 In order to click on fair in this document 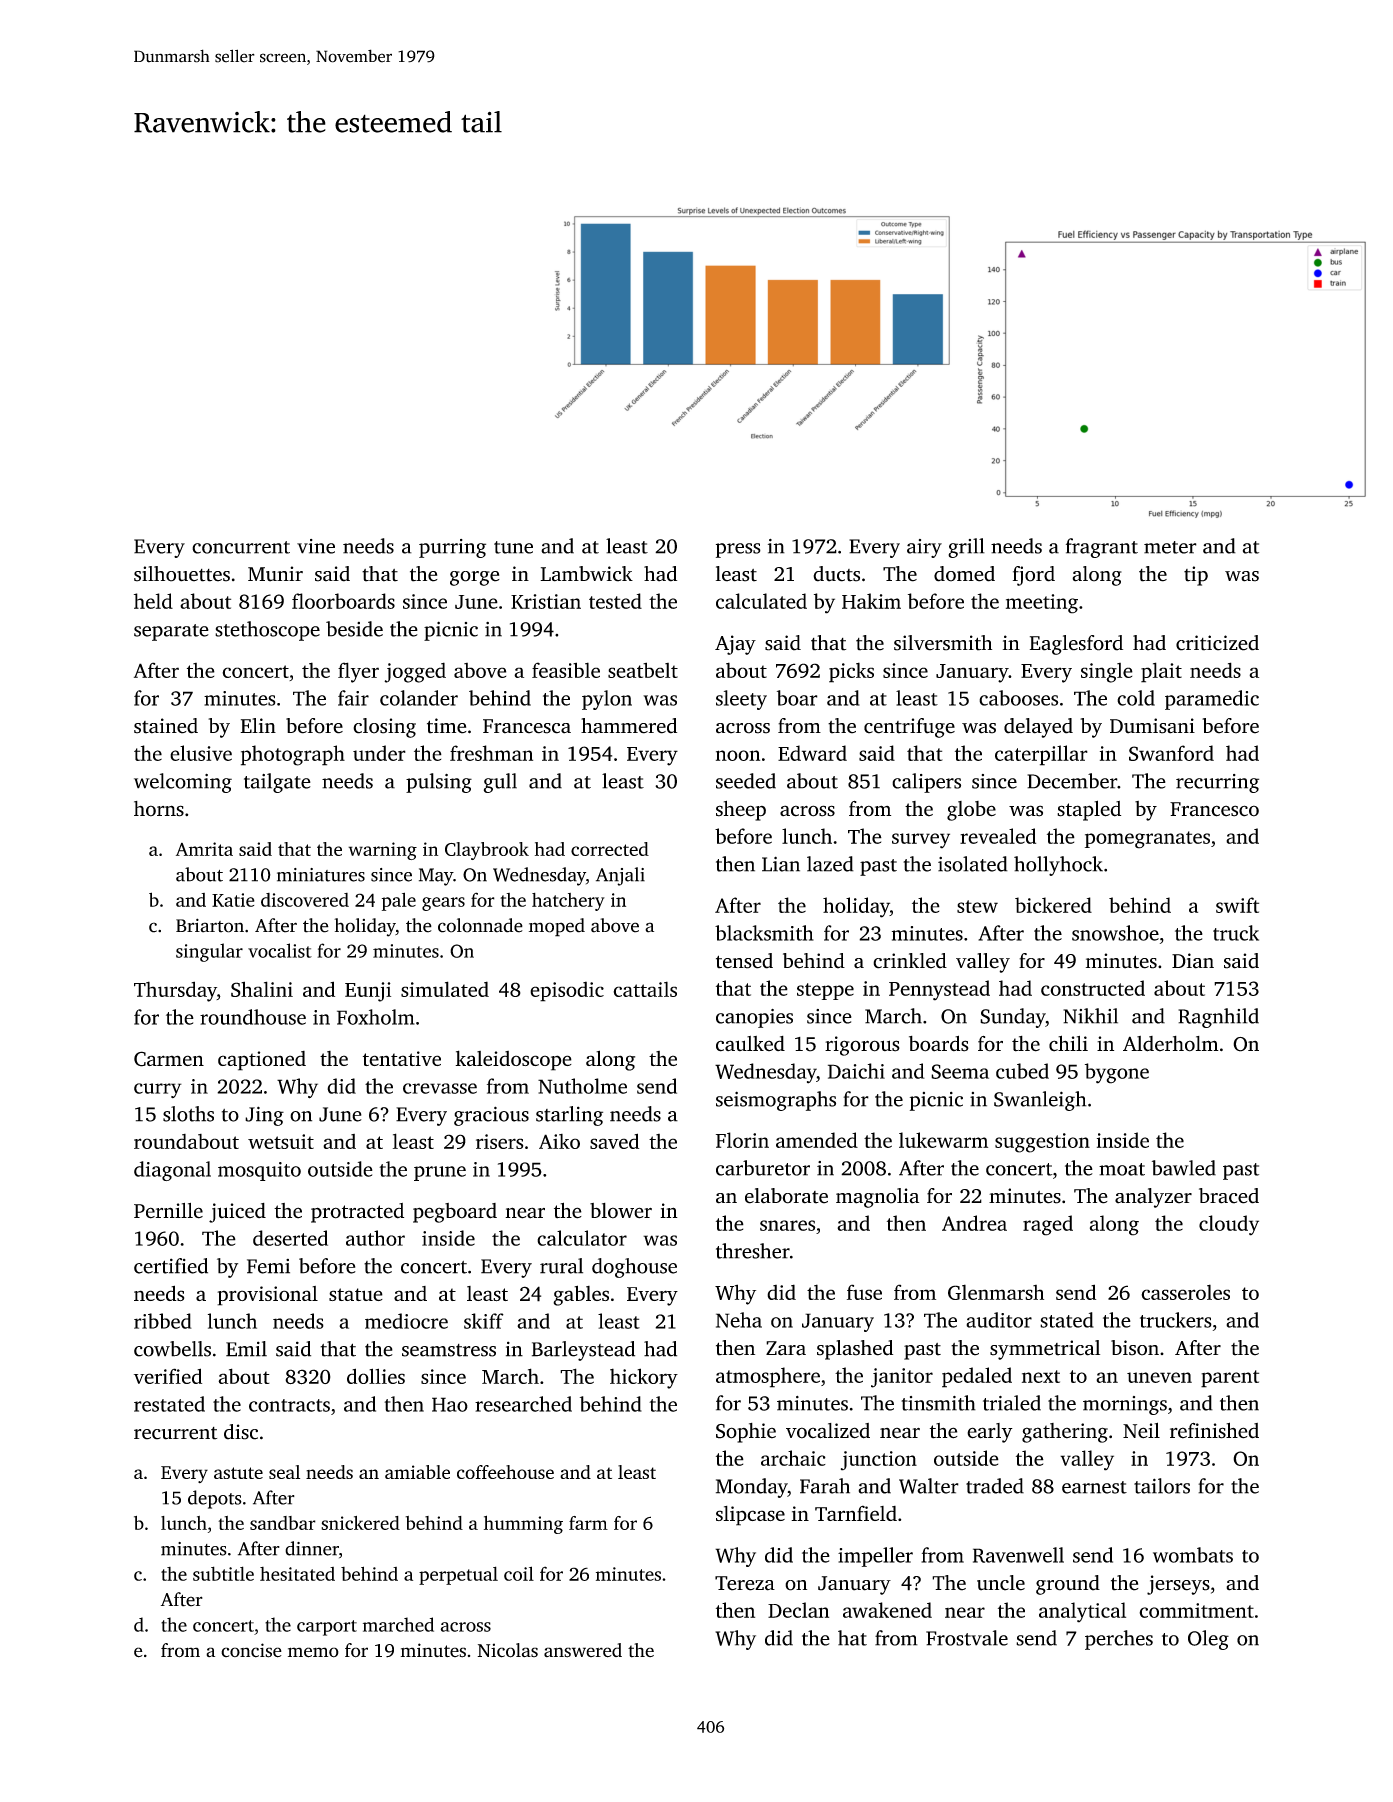, I will do `click(353, 698)`.
